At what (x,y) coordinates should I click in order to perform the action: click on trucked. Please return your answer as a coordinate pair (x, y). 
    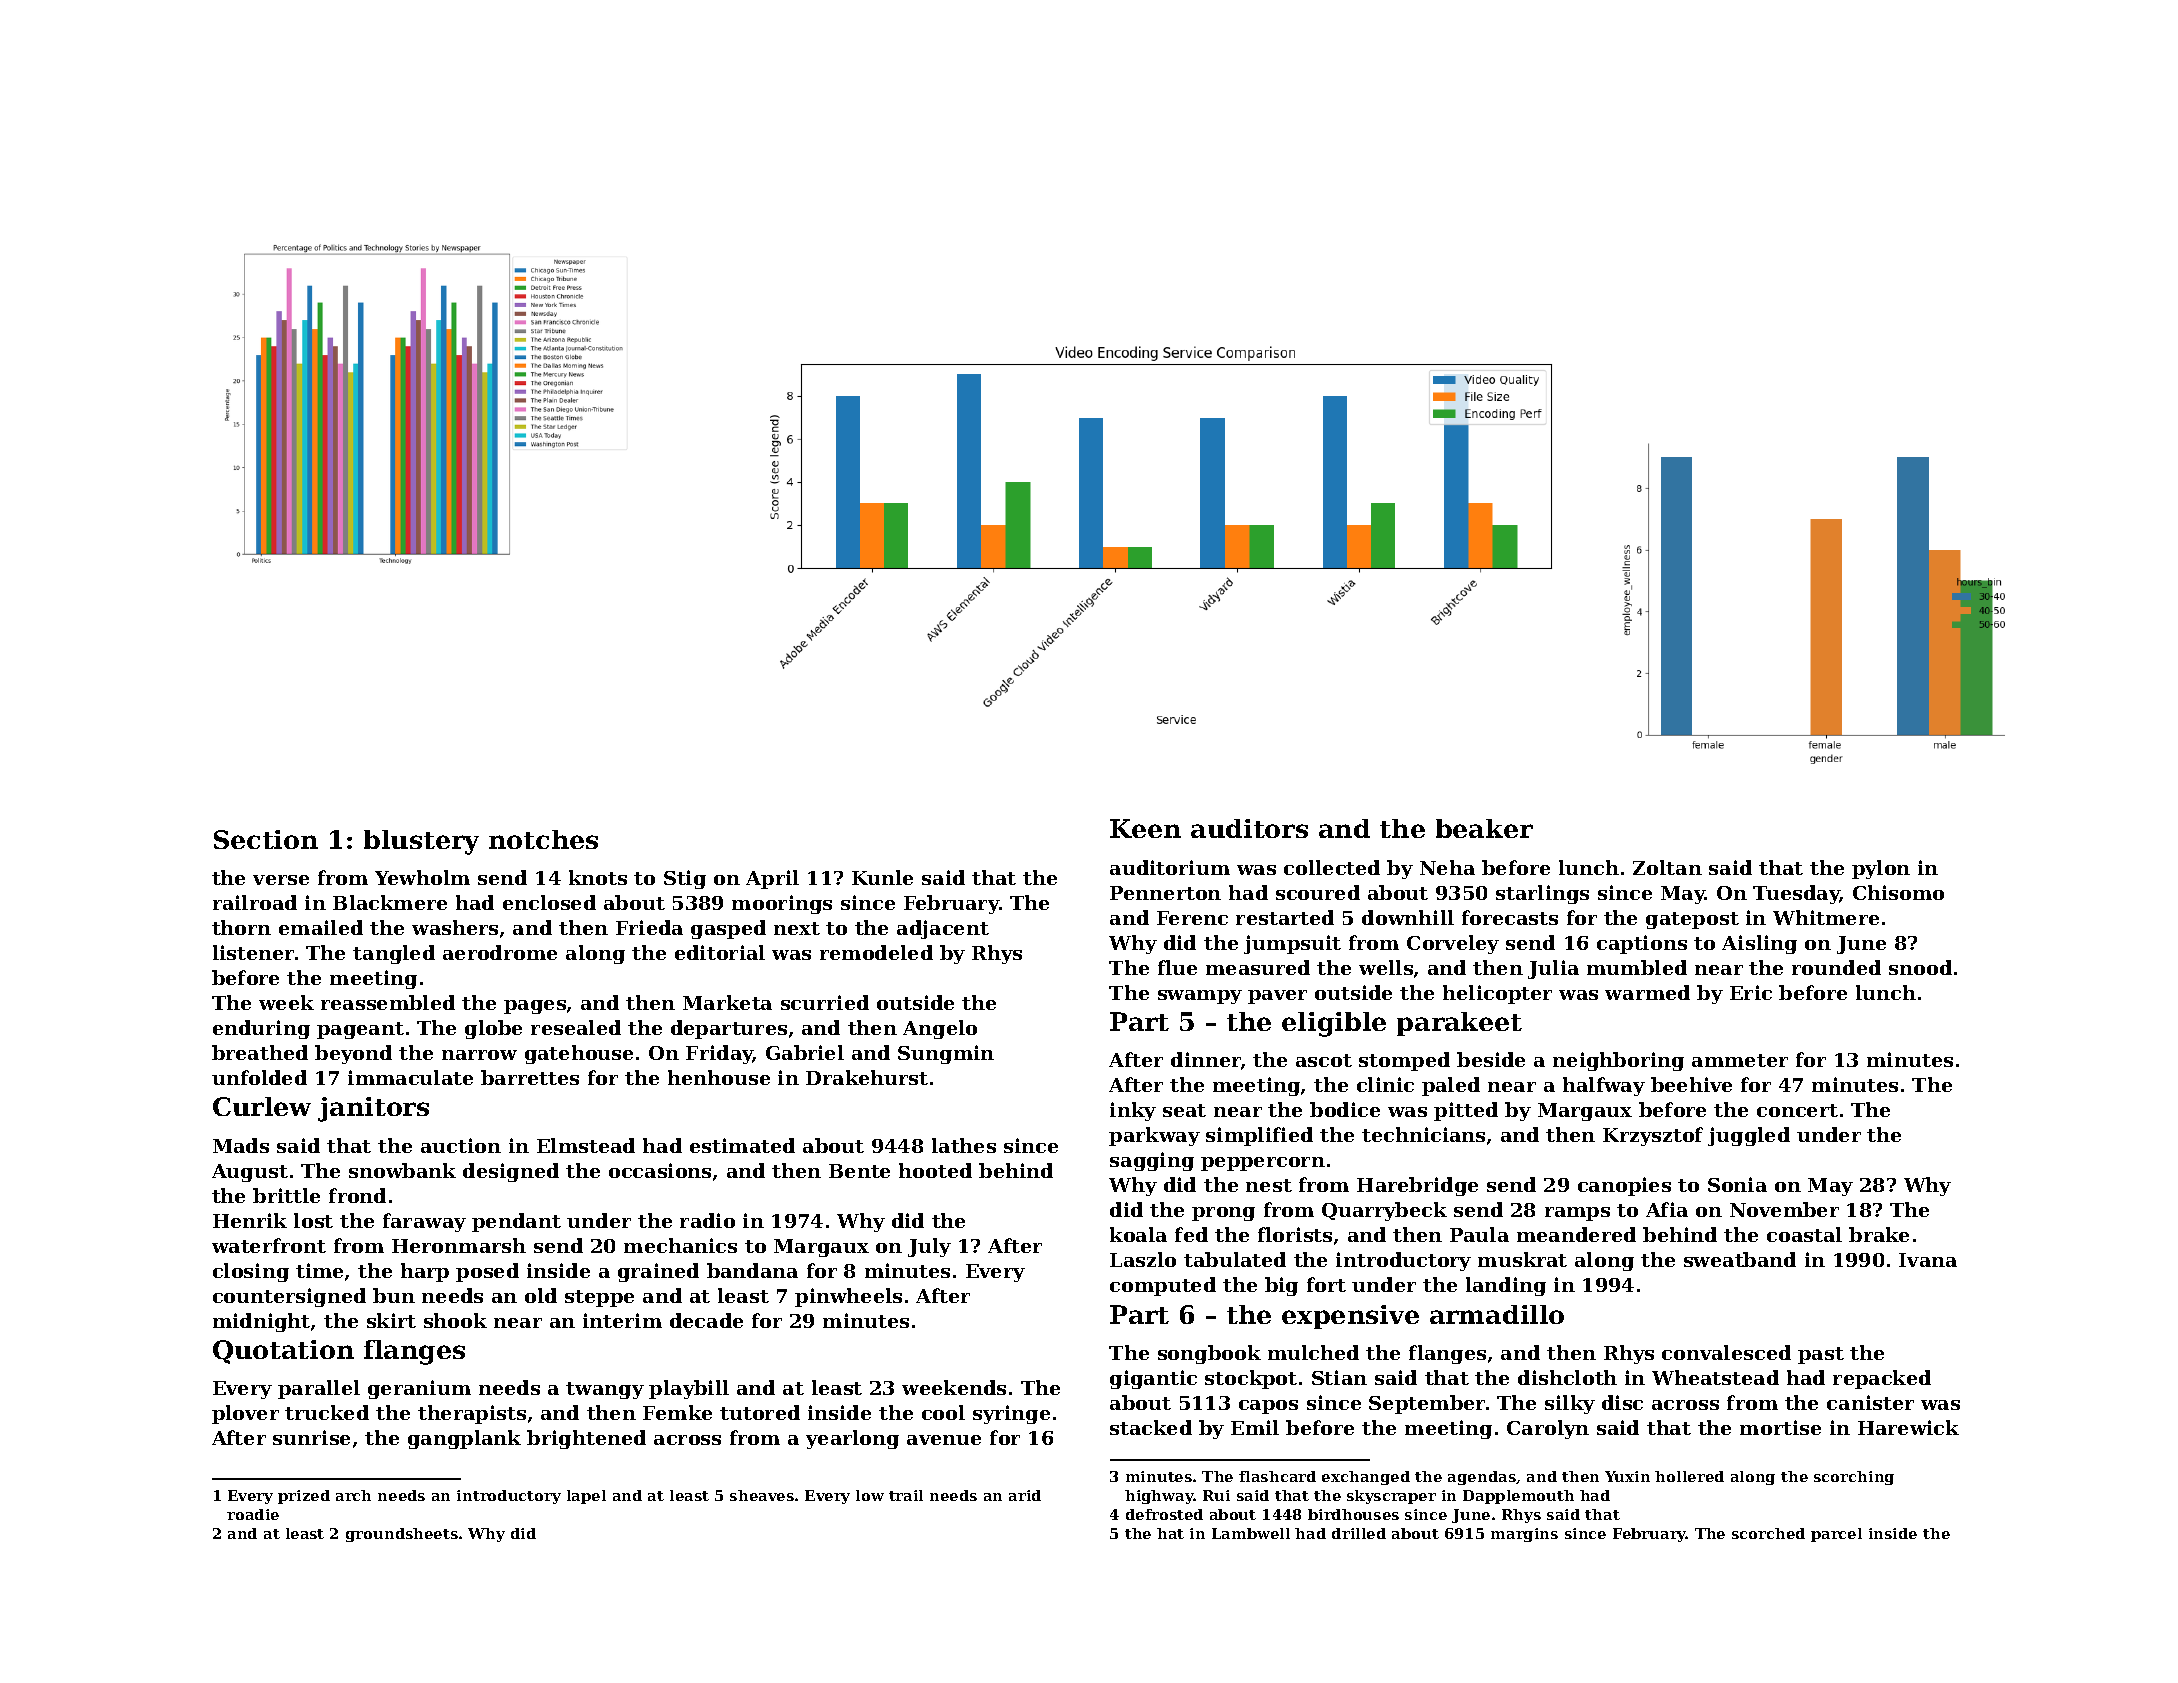
    Looking at the image, I should click on (327, 1412).
